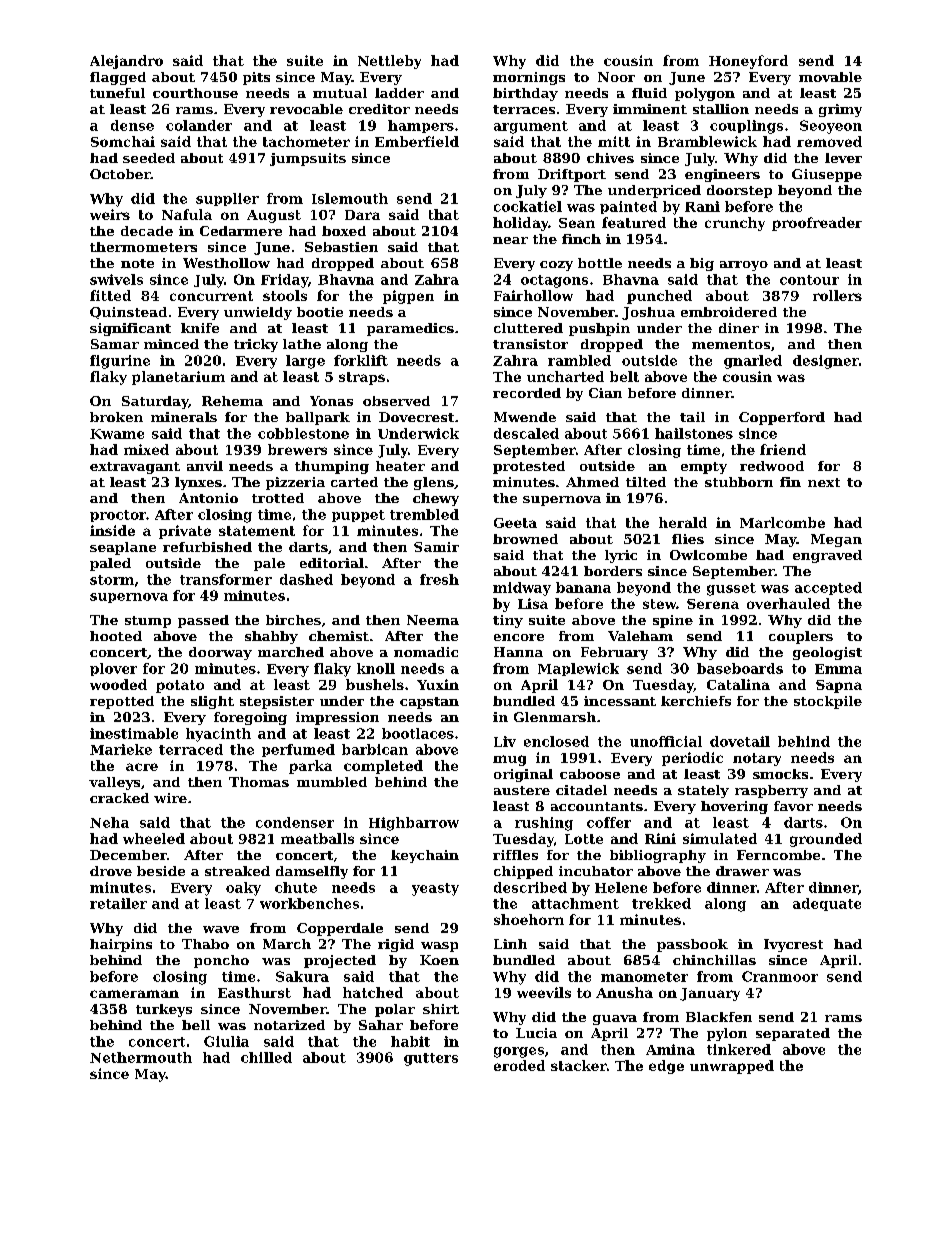 This image has width=952, height=1233. Describe the element at coordinates (123, 141) in the image. I see `Somchai` at that location.
